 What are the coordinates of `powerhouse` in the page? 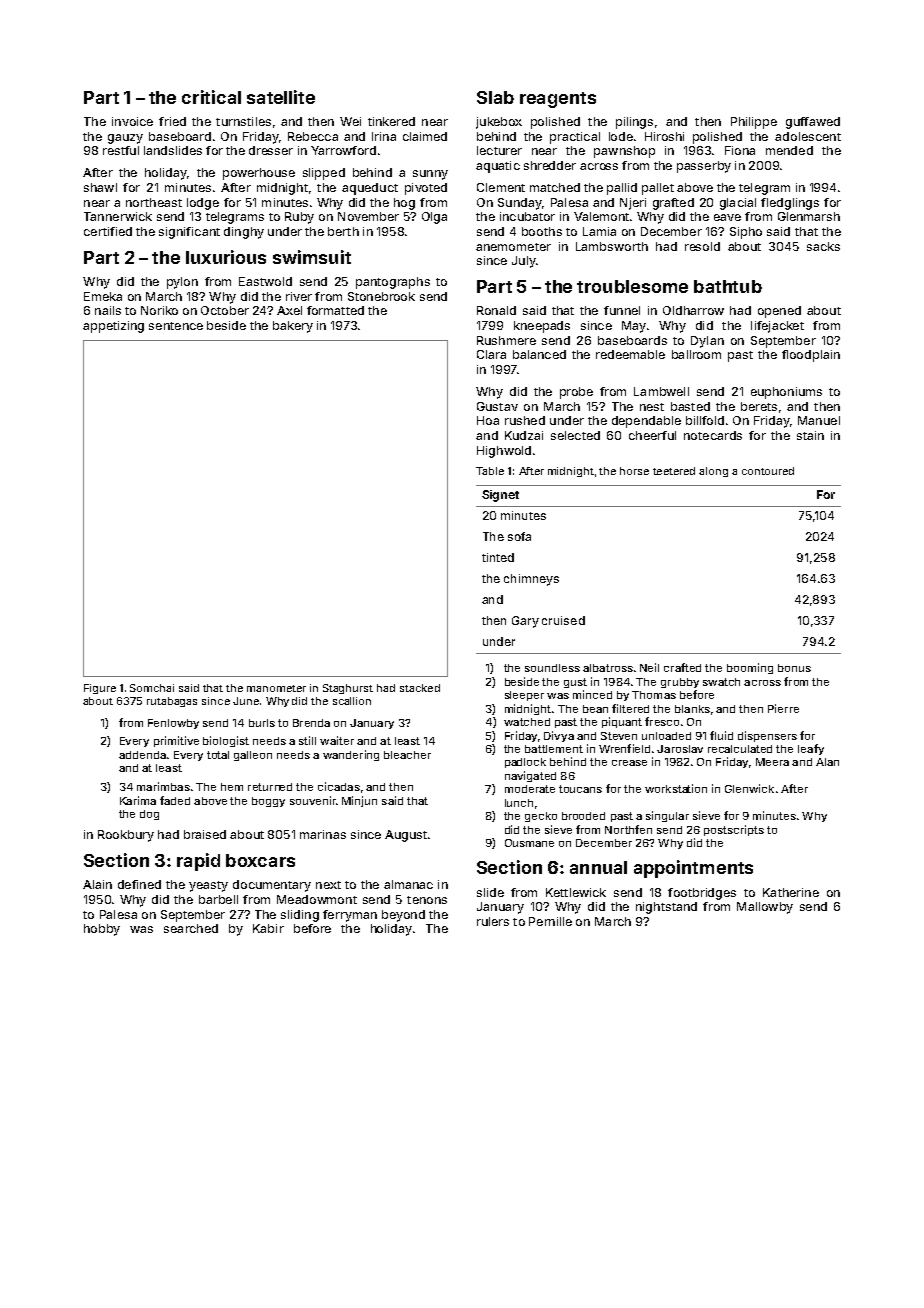 It's located at (259, 174).
